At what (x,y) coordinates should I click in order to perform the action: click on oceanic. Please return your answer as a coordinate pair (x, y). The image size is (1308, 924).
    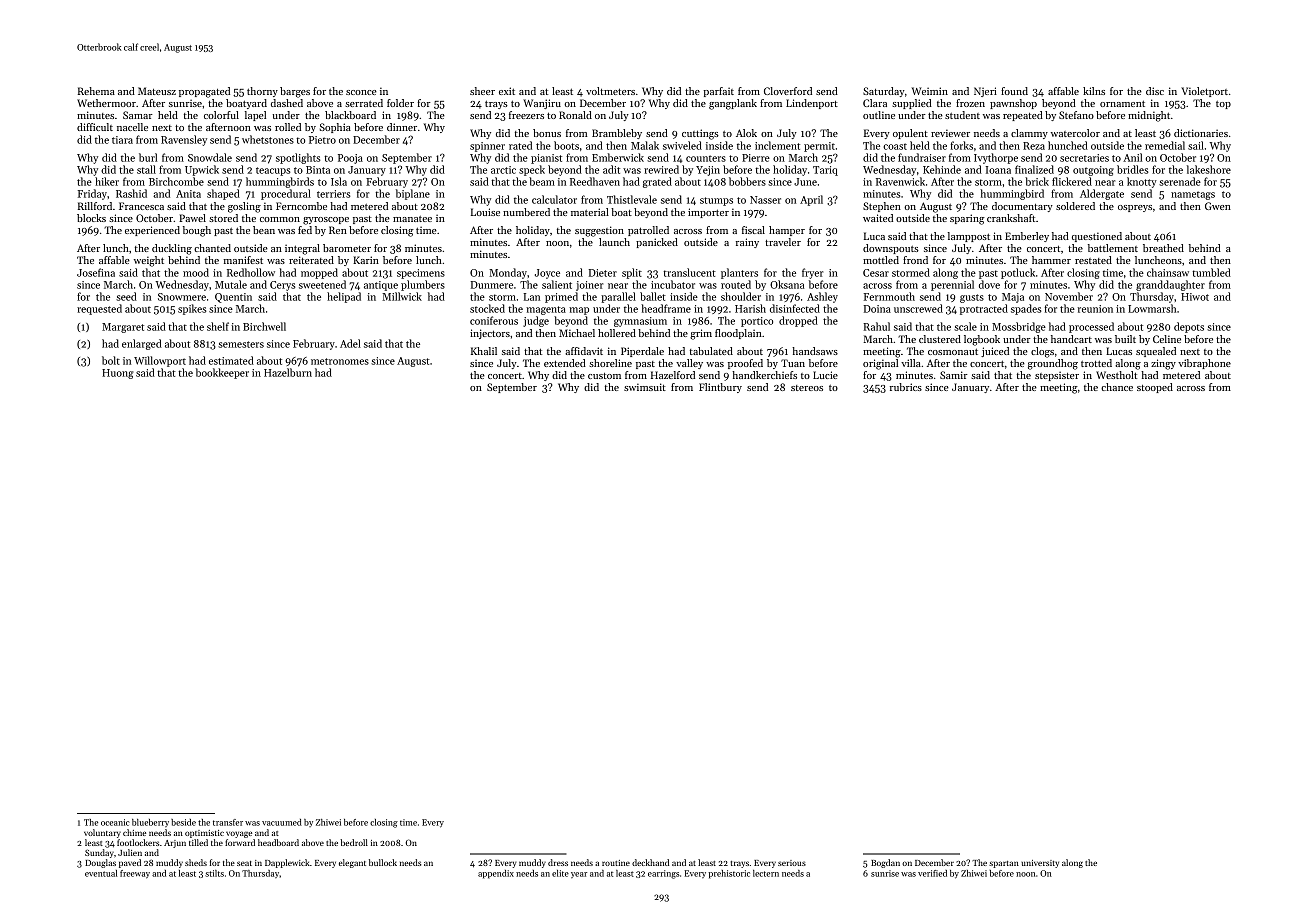
    Looking at the image, I should click on (115, 822).
